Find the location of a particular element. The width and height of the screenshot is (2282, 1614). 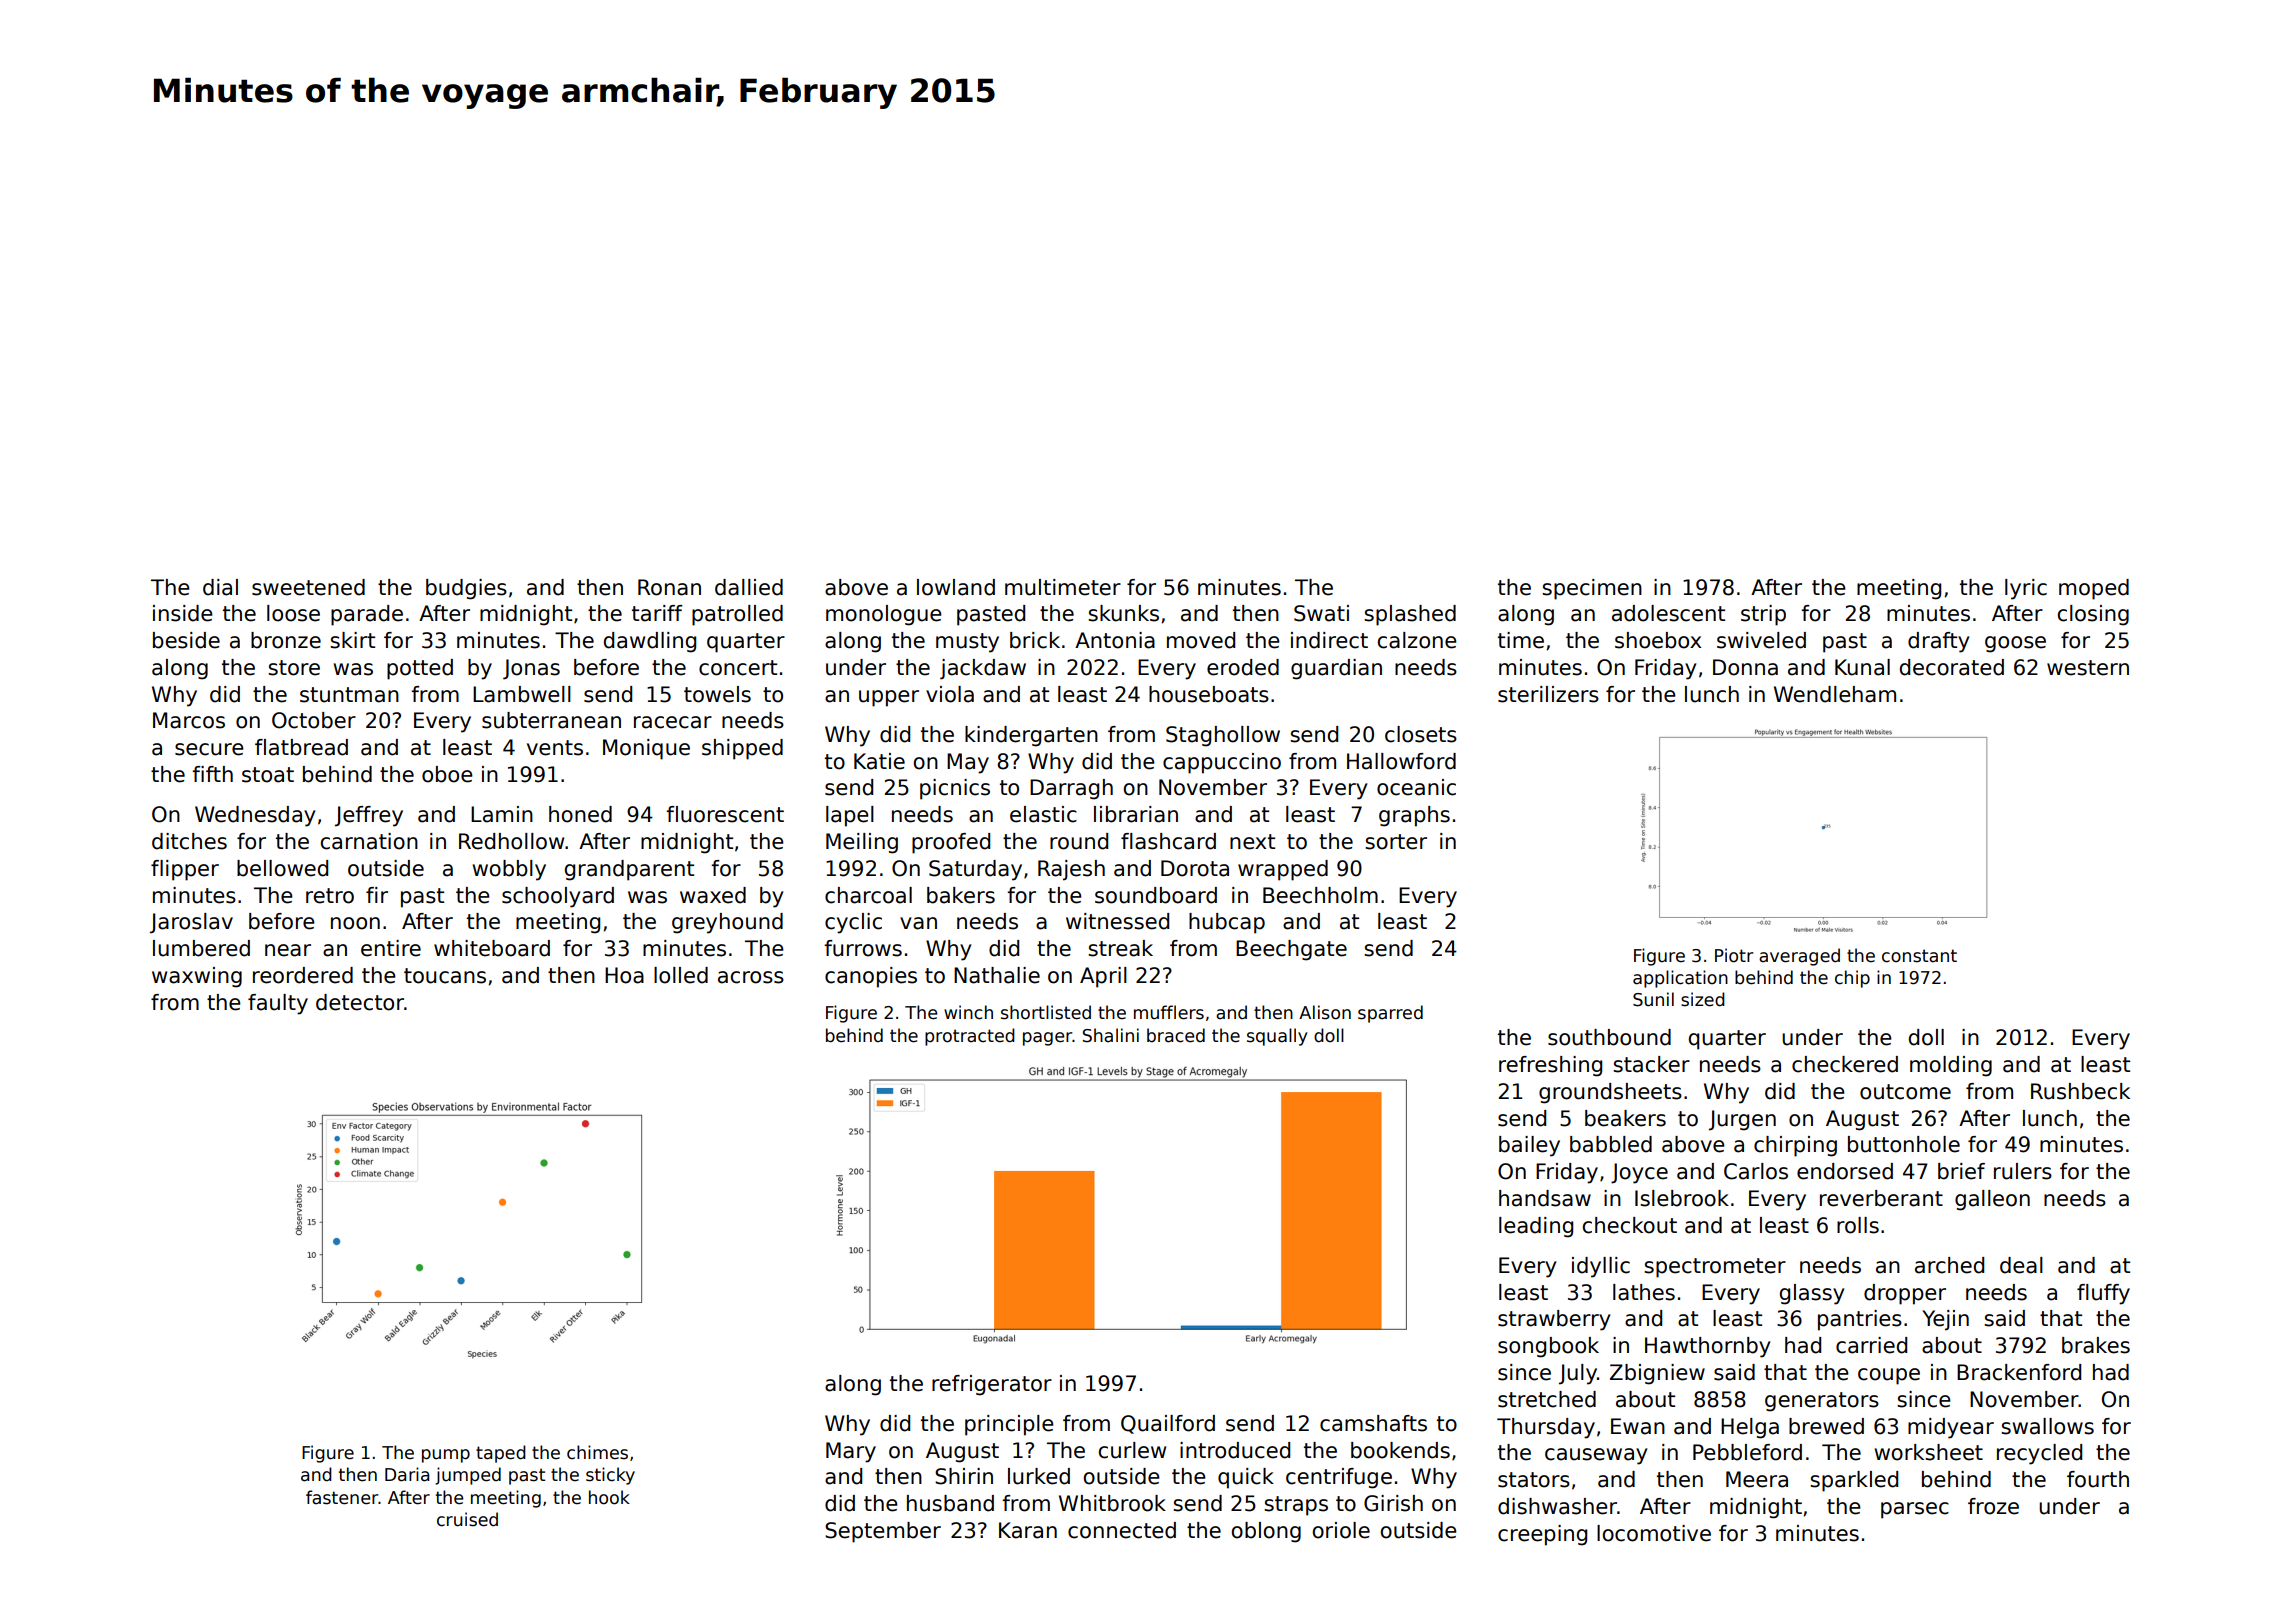

Swati is located at coordinates (1321, 613).
